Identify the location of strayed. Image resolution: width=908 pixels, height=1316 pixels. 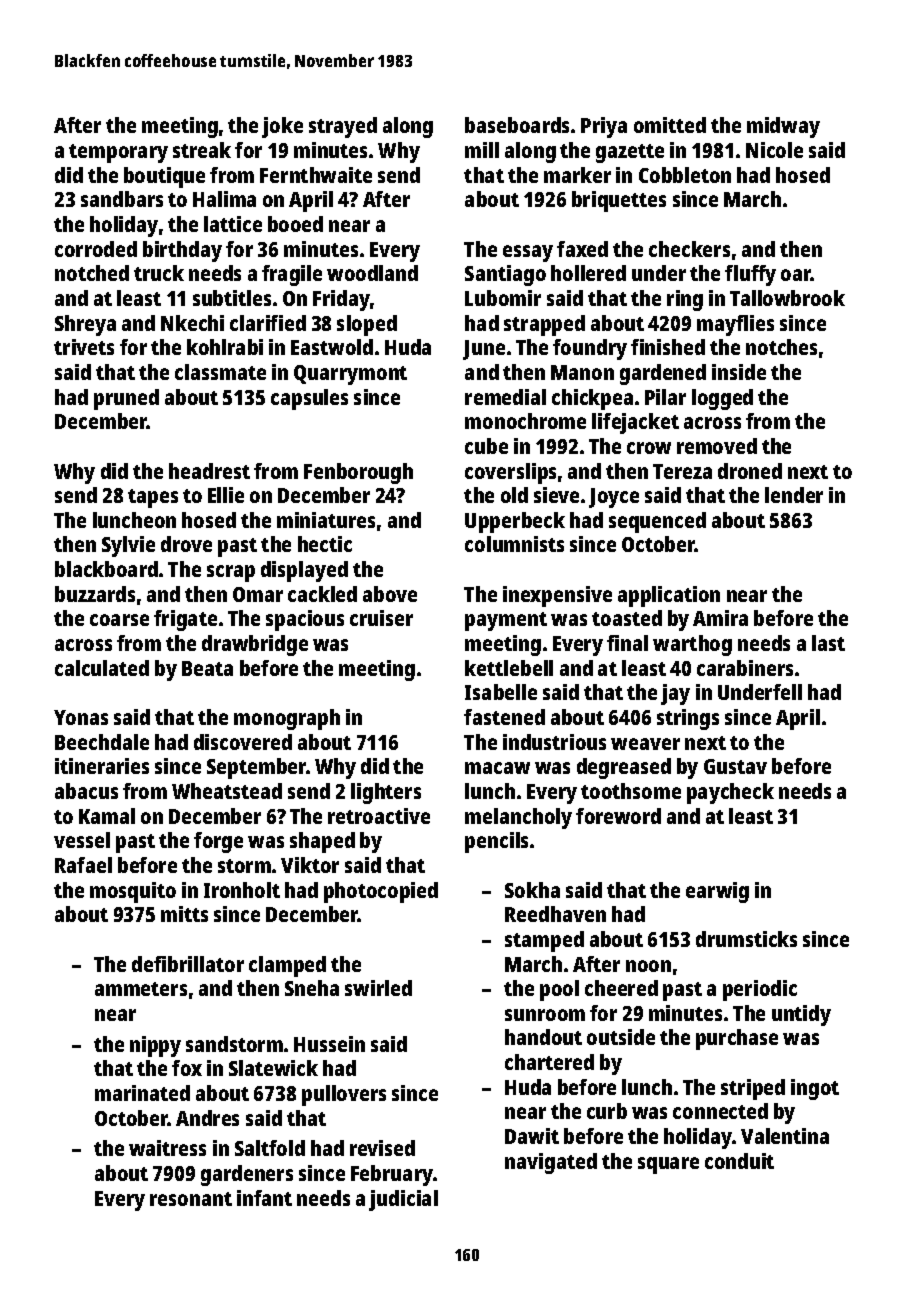
(343, 127).
